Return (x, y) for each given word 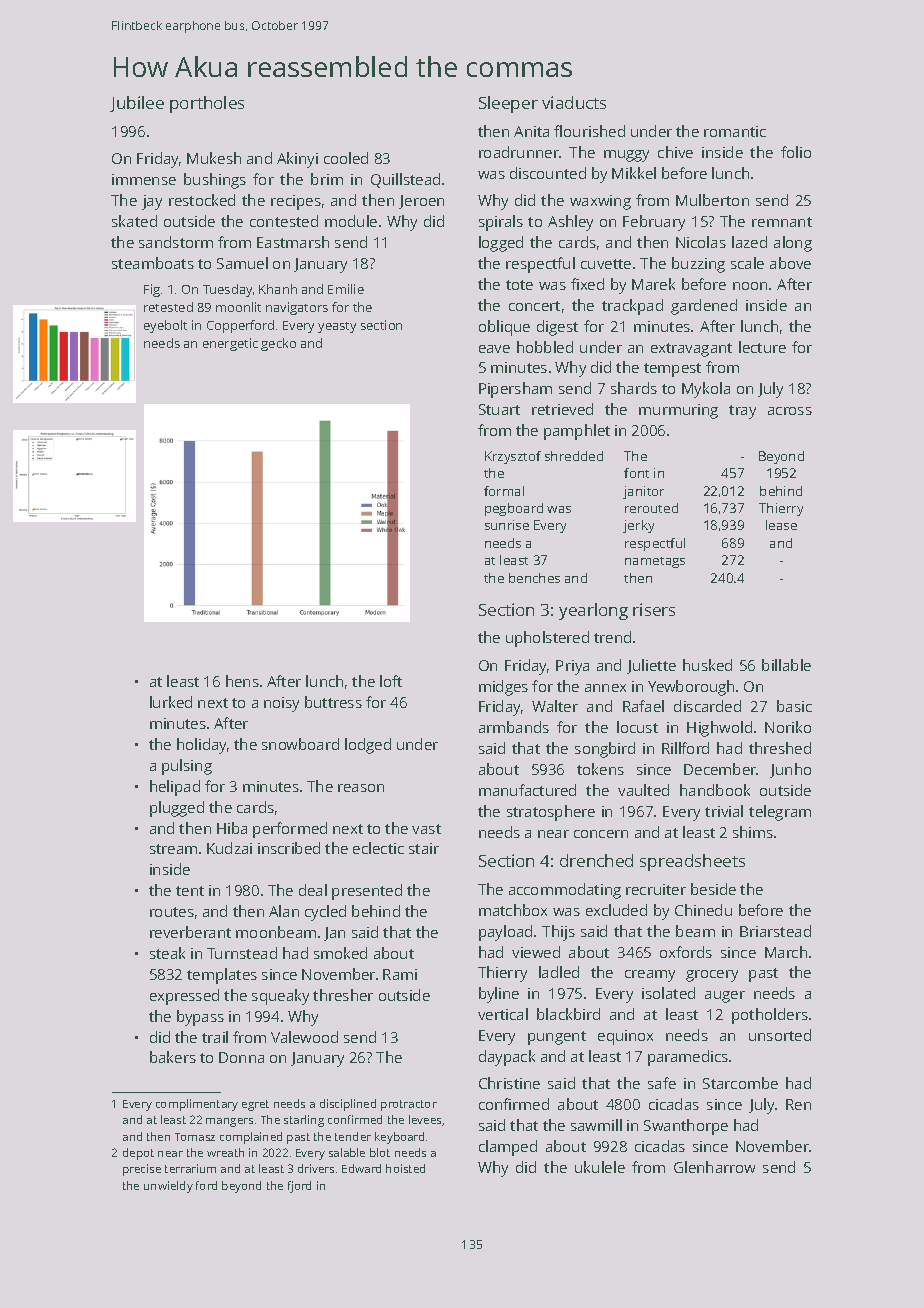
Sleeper (508, 104)
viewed (536, 952)
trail (215, 1037)
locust (637, 727)
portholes (207, 104)
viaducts (574, 102)
